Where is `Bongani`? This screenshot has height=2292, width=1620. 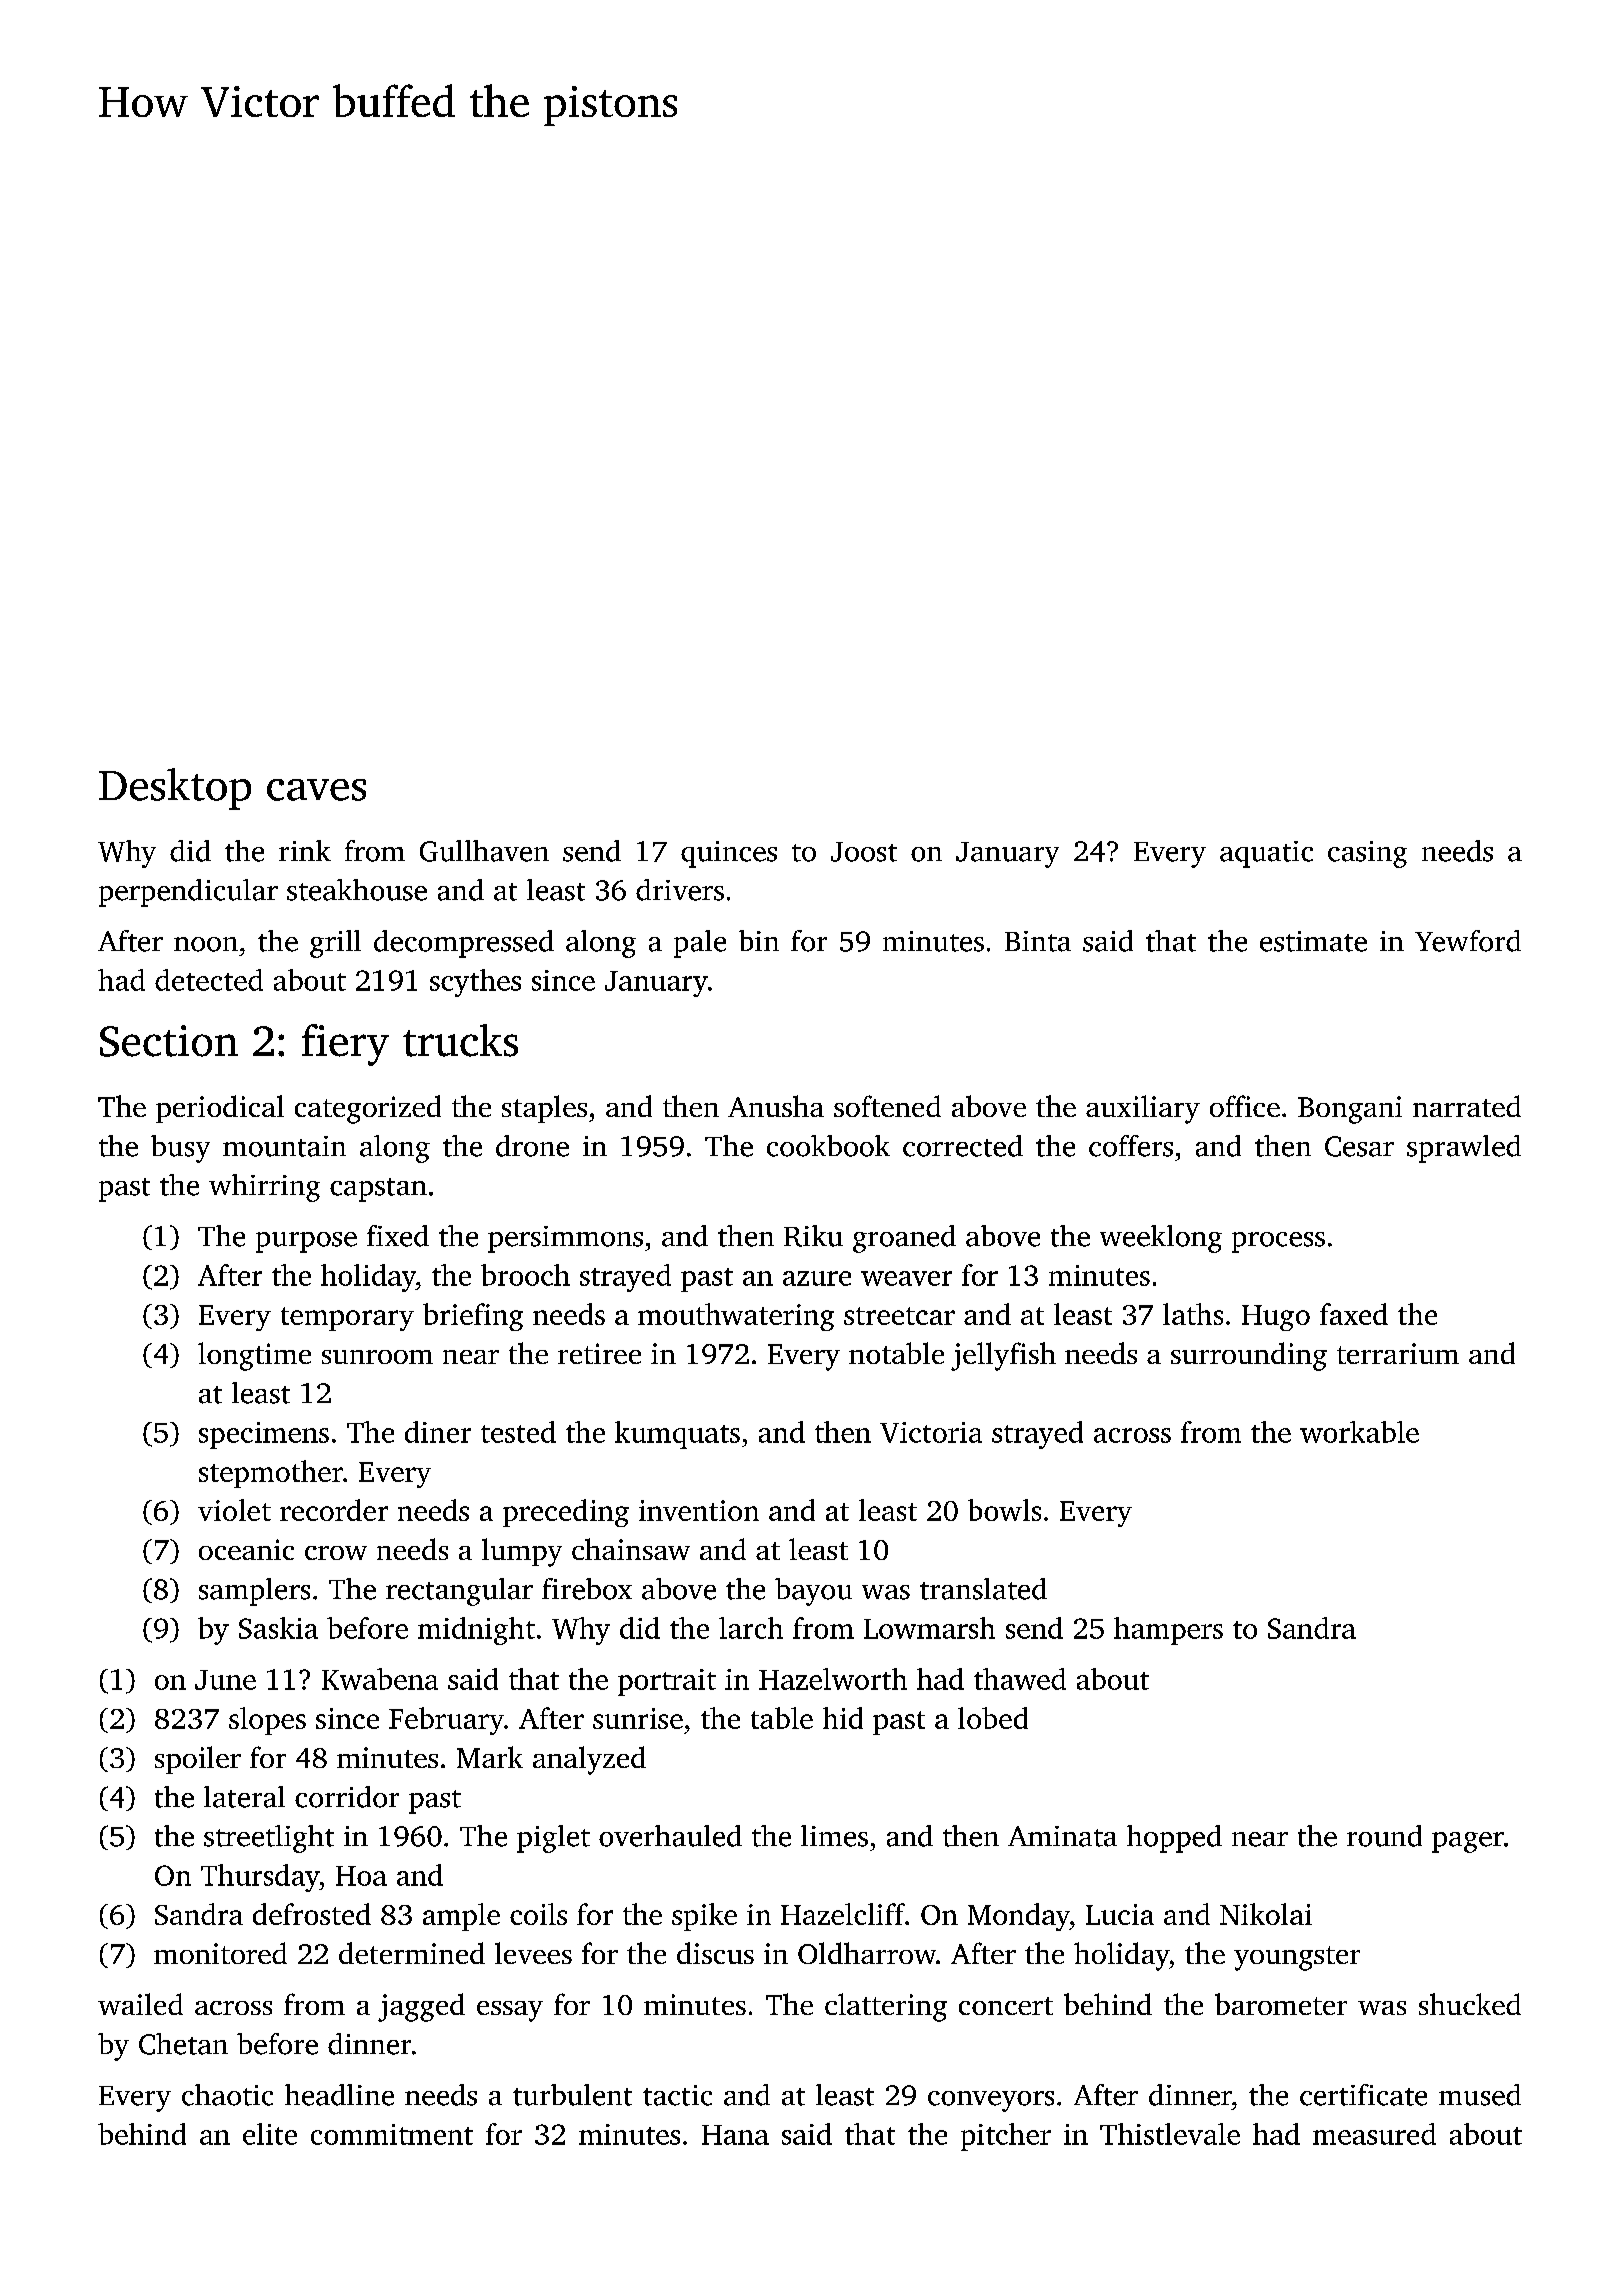
Bongani is located at coordinates (1350, 1110).
